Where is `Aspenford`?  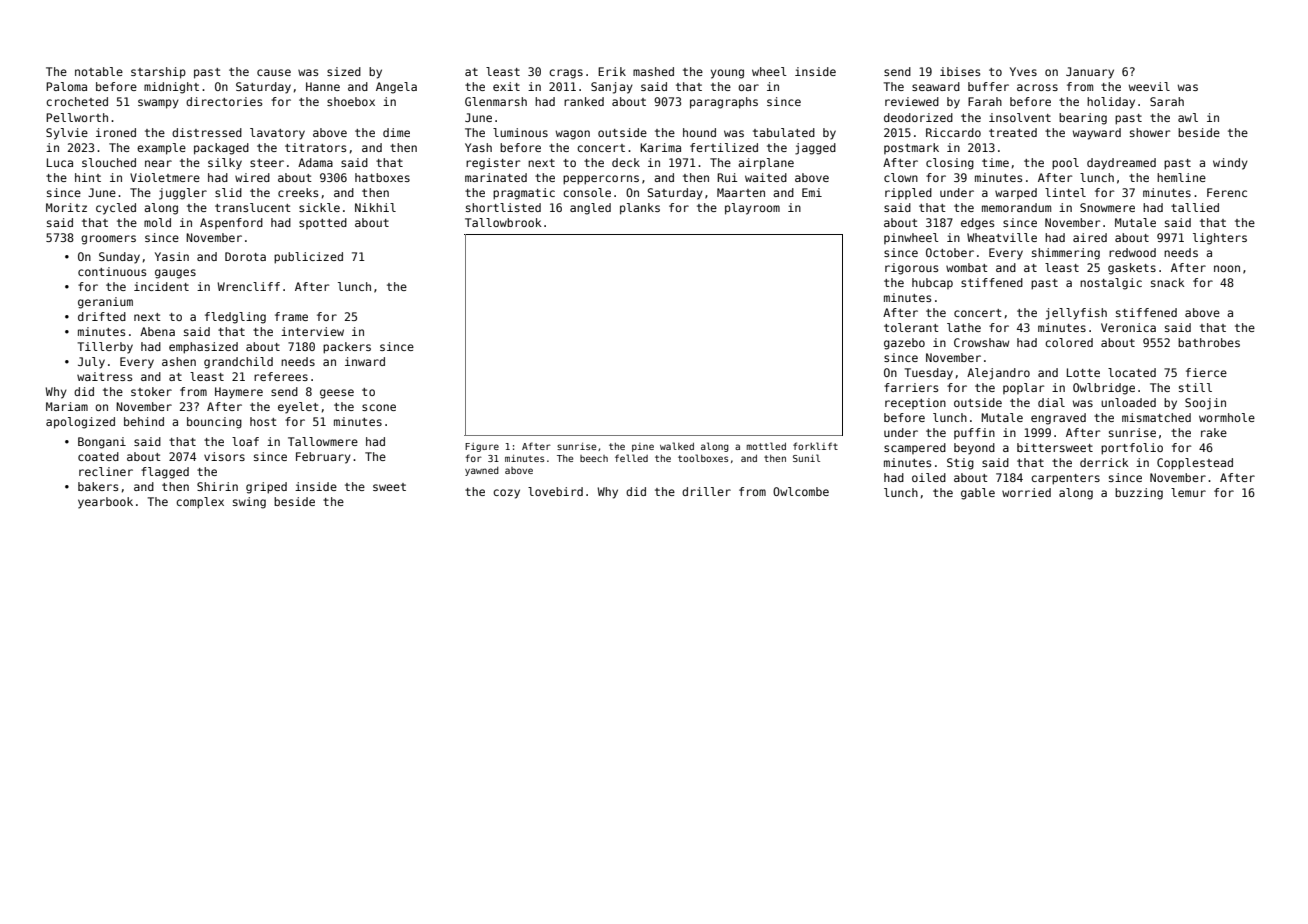
Aspenford is located at coordinates (231, 223).
